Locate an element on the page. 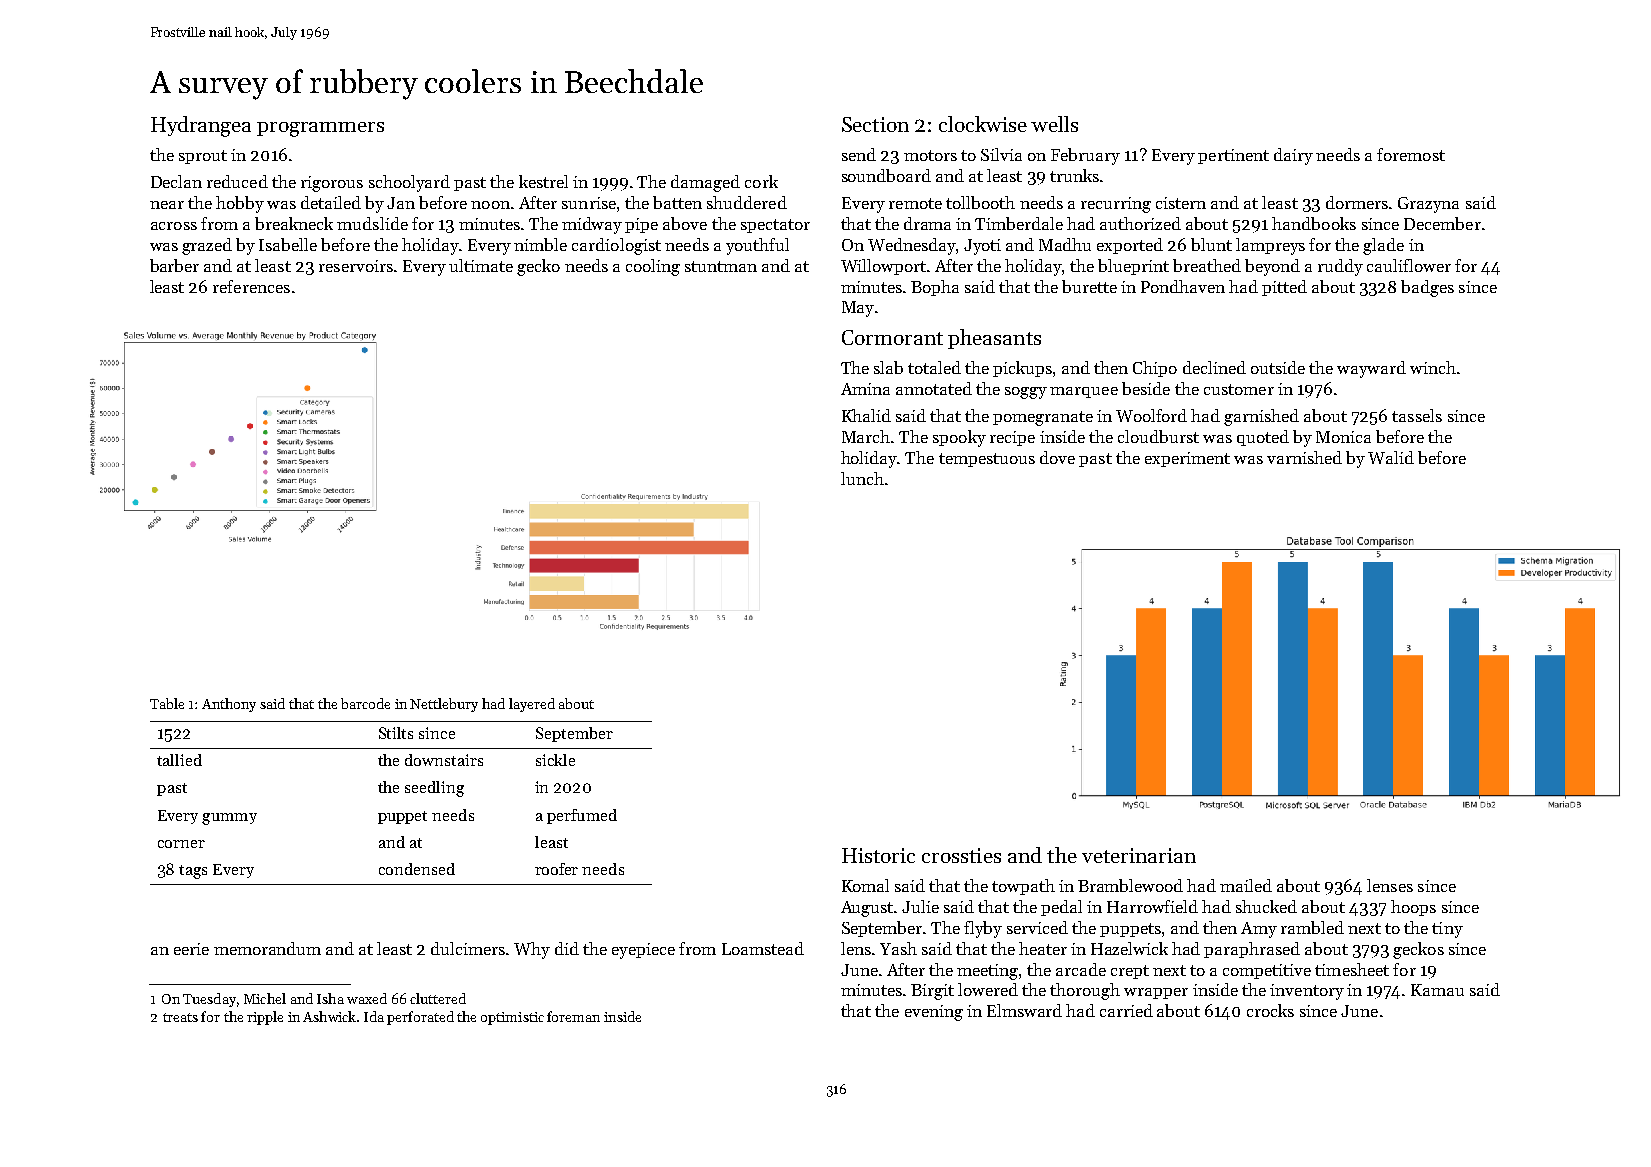 The height and width of the document is (1167, 1651). veterinarian is located at coordinates (1139, 855).
